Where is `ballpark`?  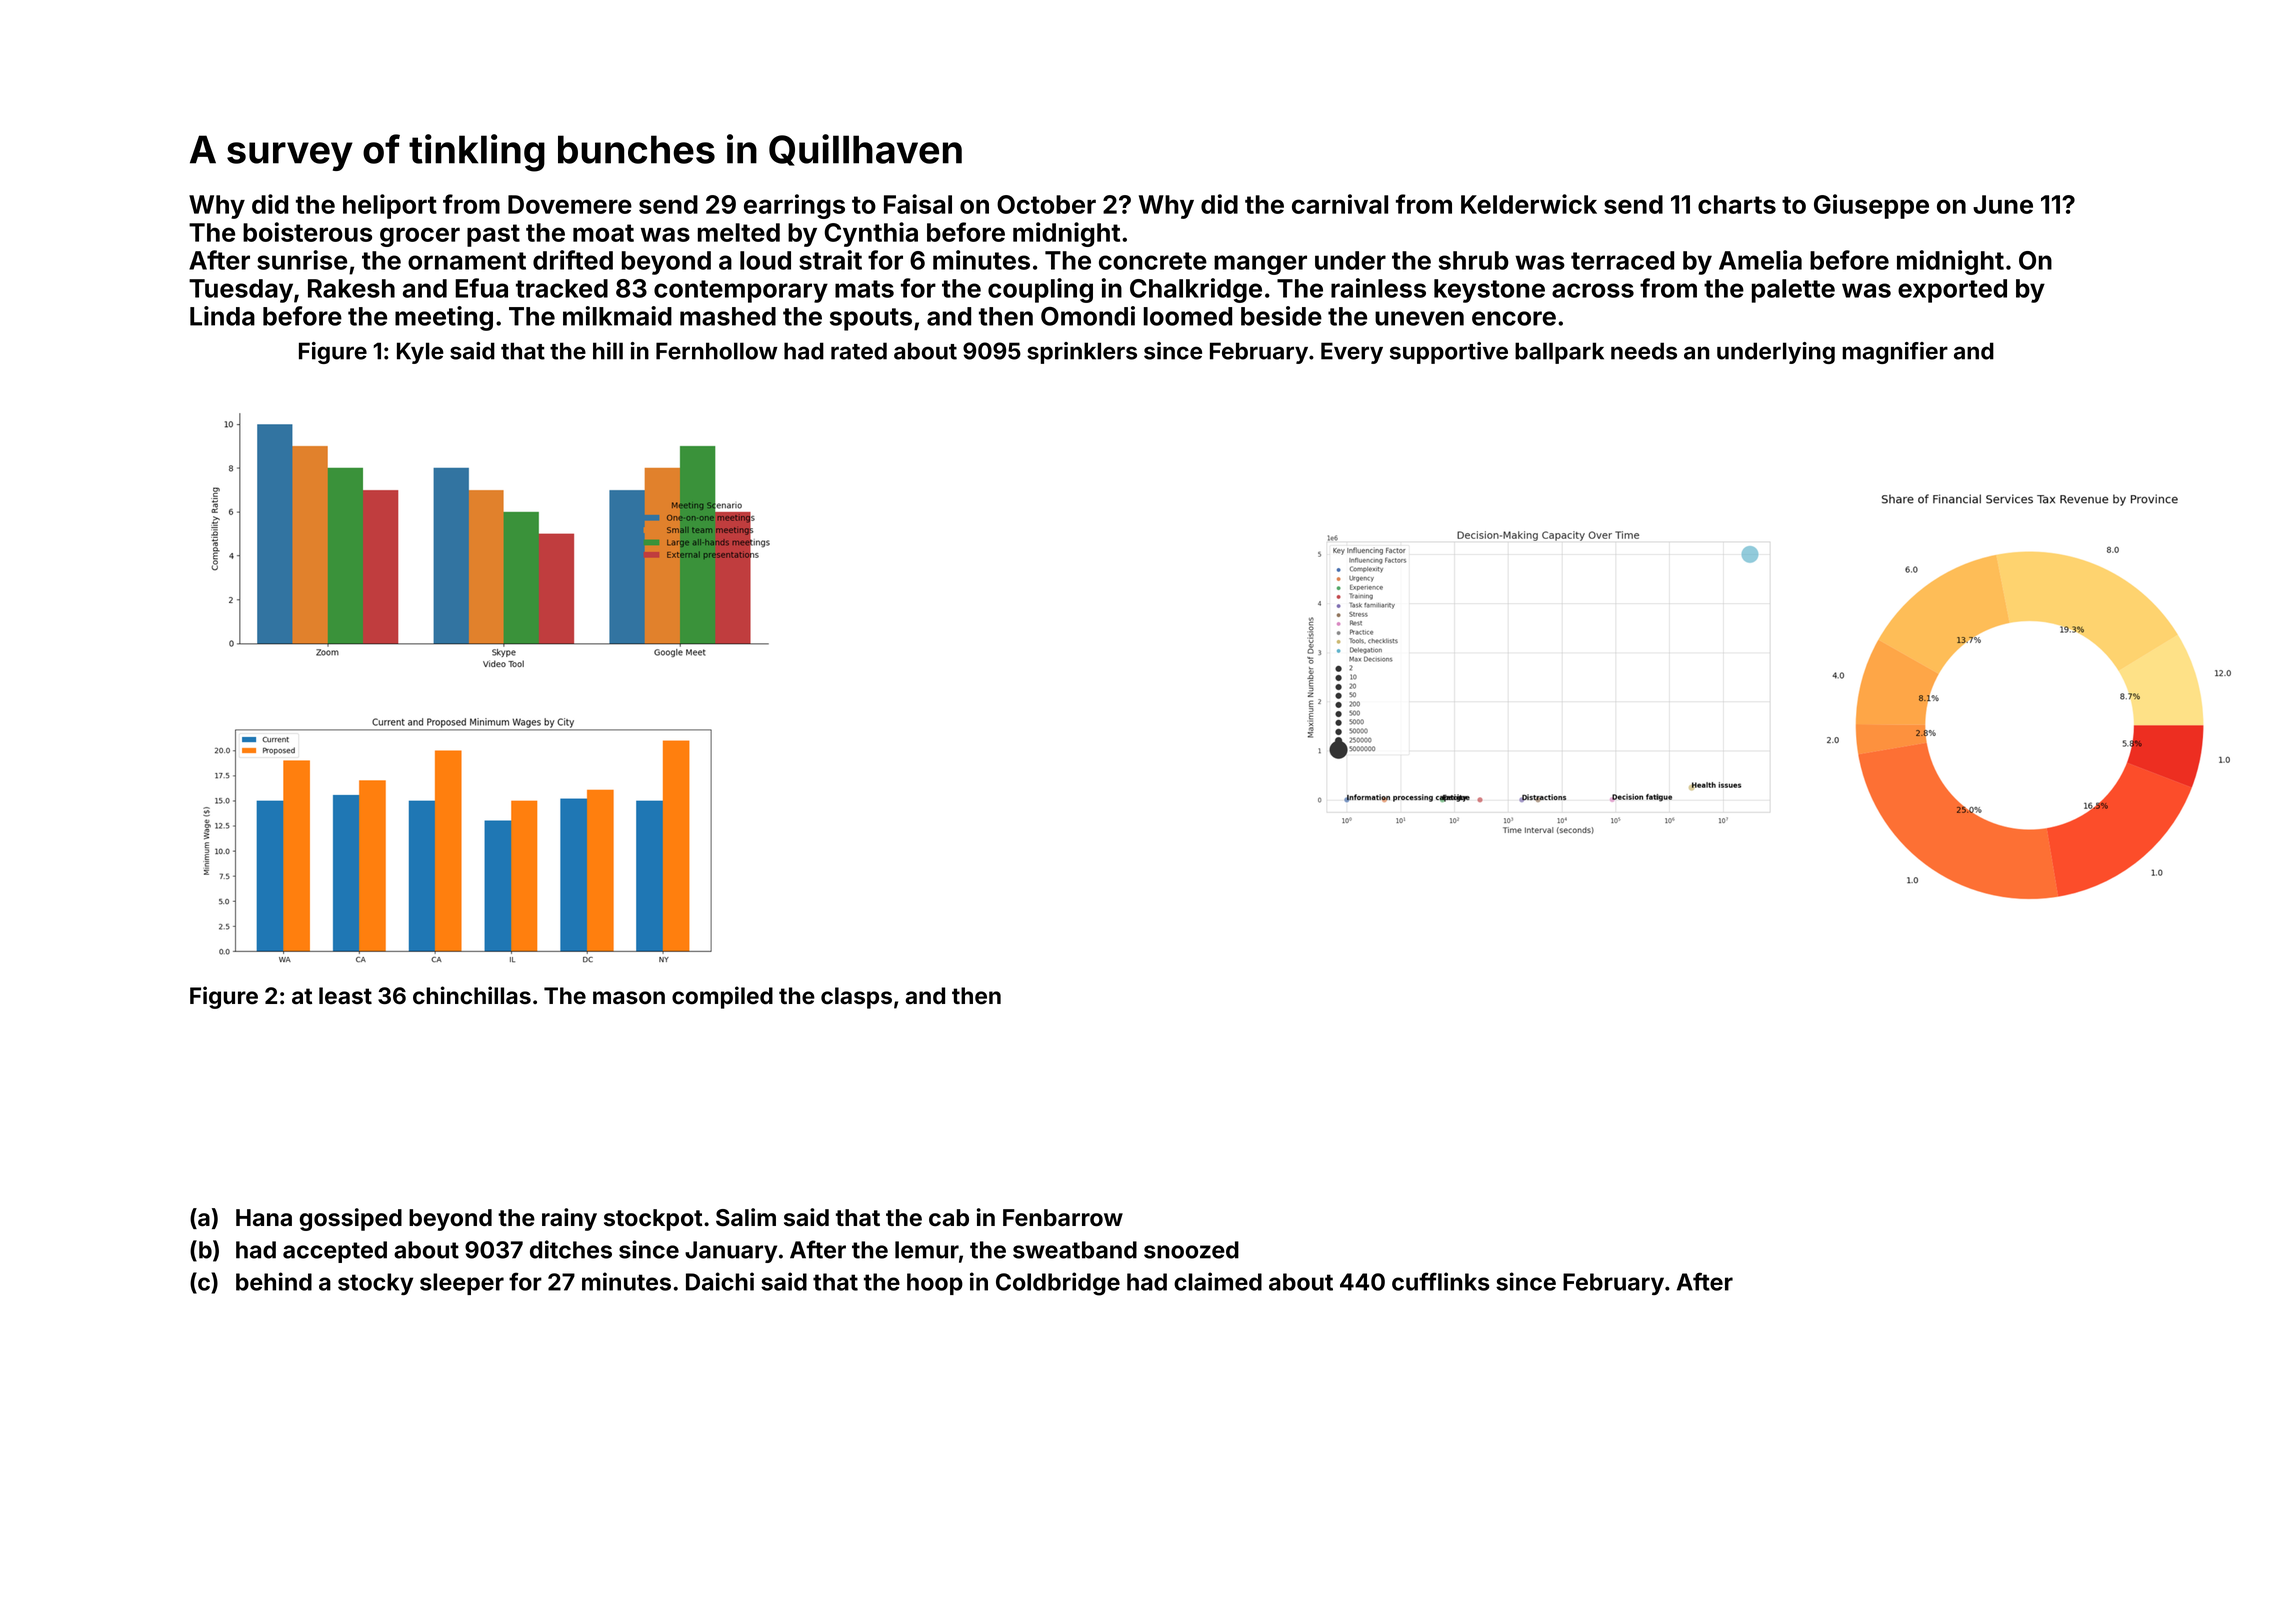 ballpark is located at coordinates (1559, 353).
